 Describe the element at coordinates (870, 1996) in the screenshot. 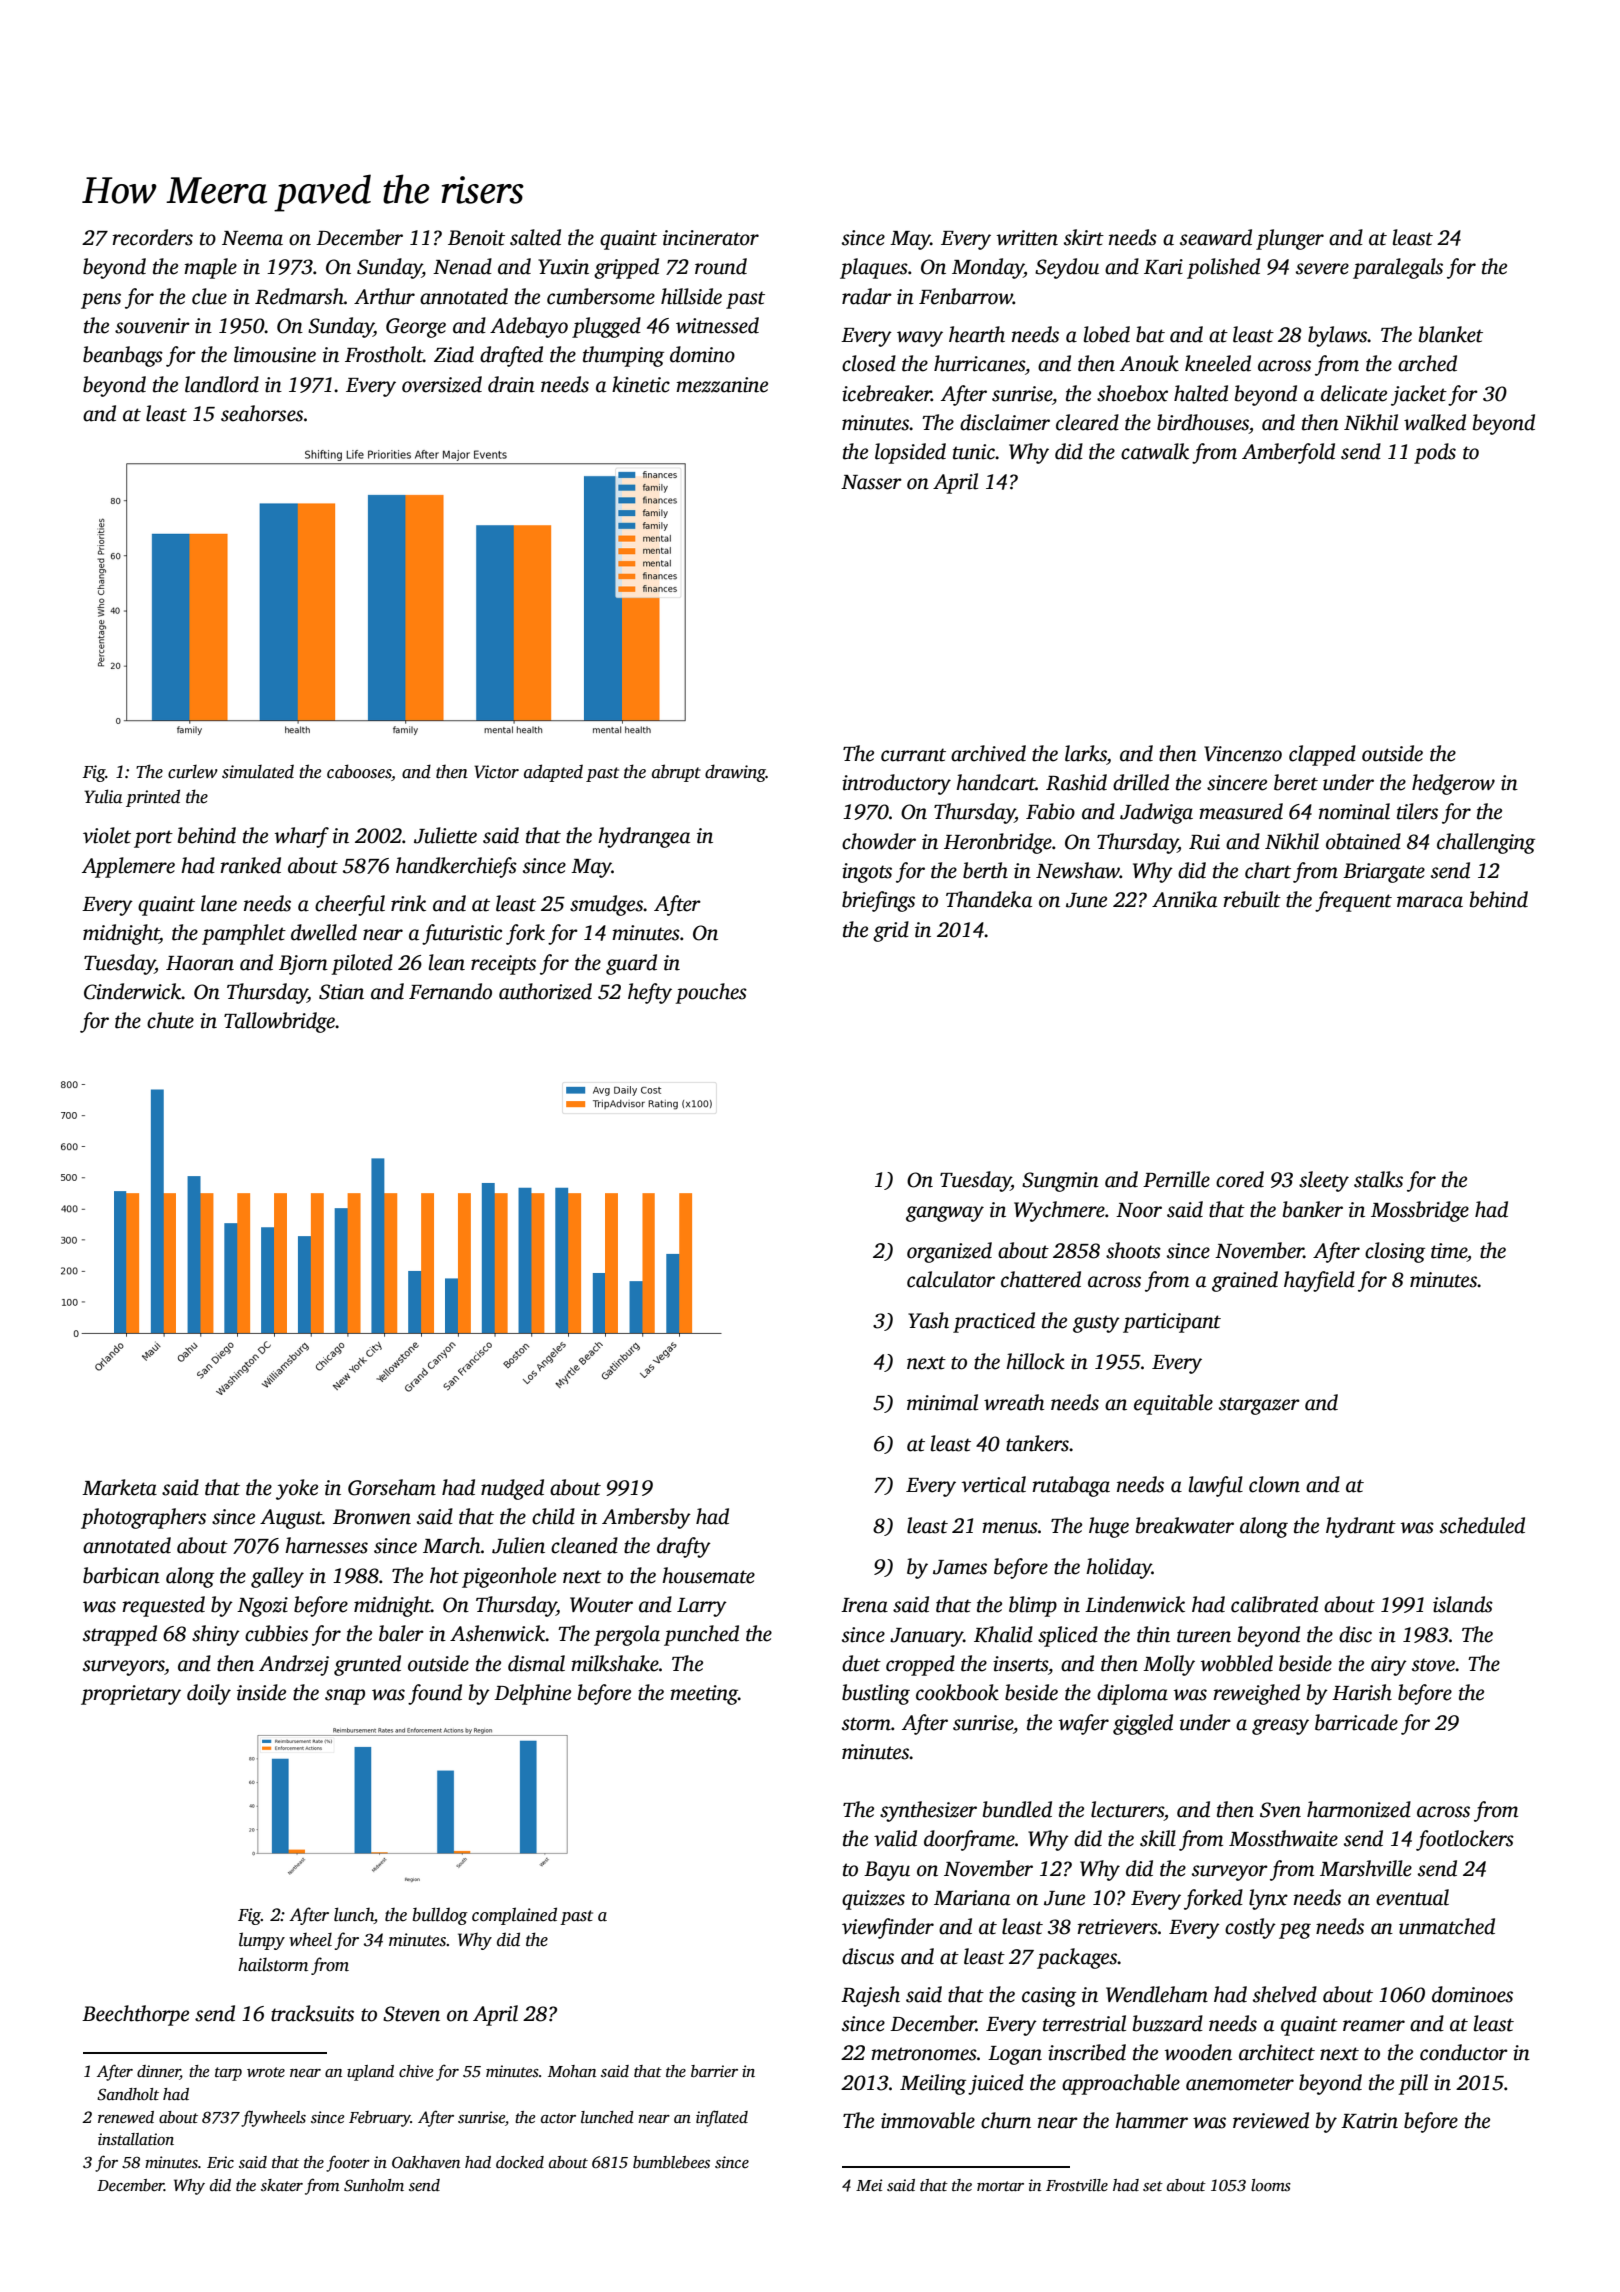

I see `Rajesh` at that location.
